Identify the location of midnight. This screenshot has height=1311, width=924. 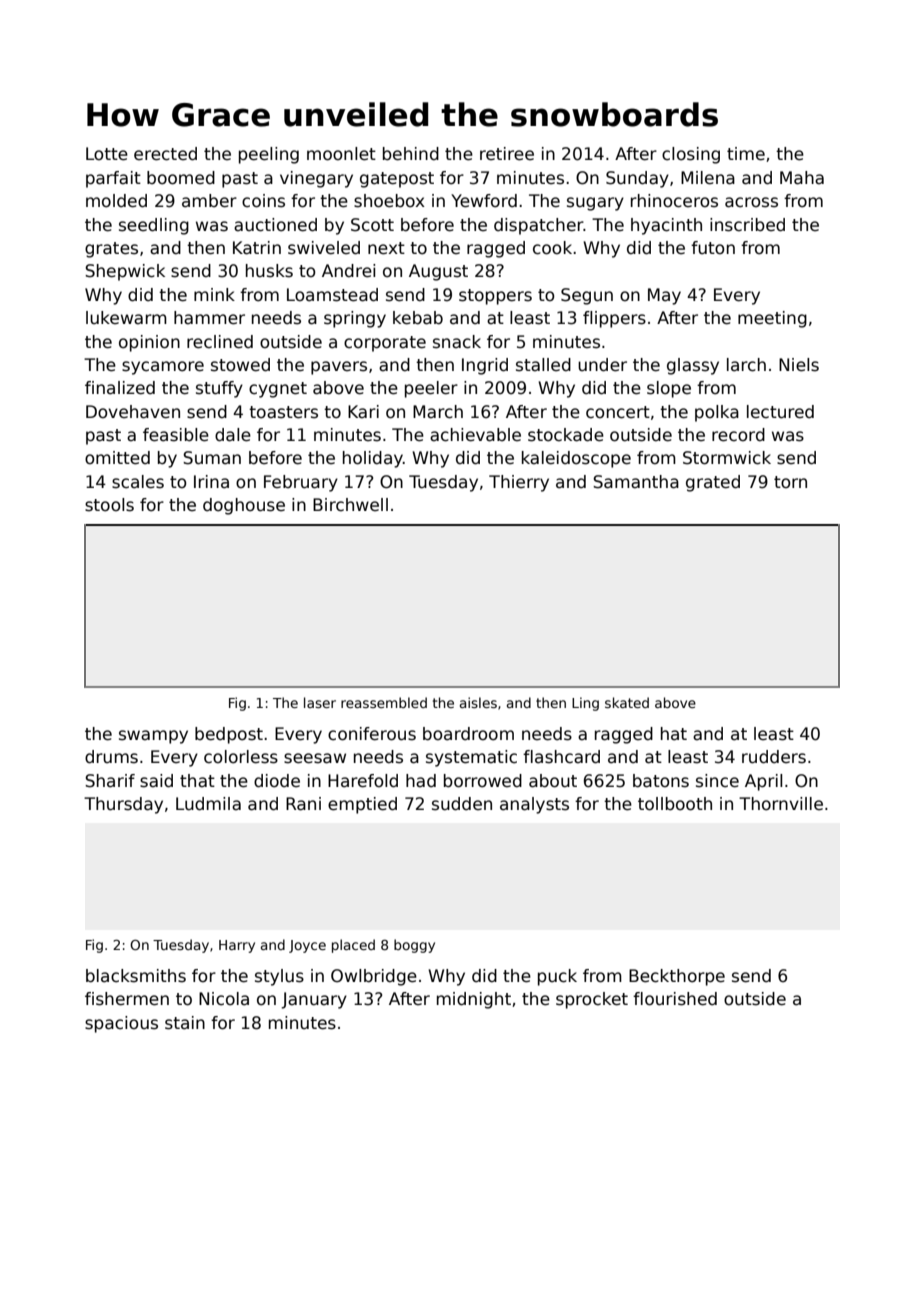
(474, 1000).
